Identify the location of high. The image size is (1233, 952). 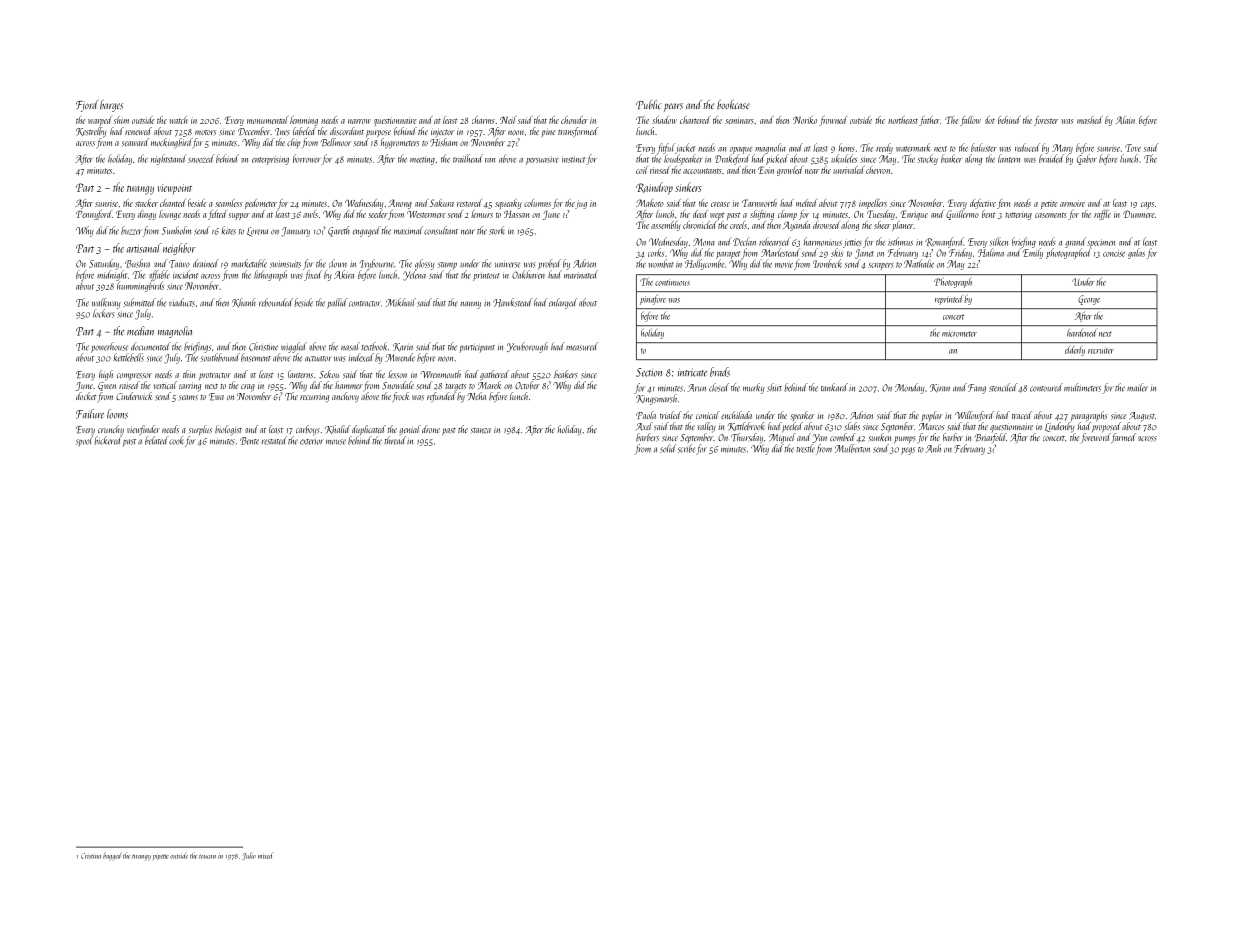
(106, 375).
